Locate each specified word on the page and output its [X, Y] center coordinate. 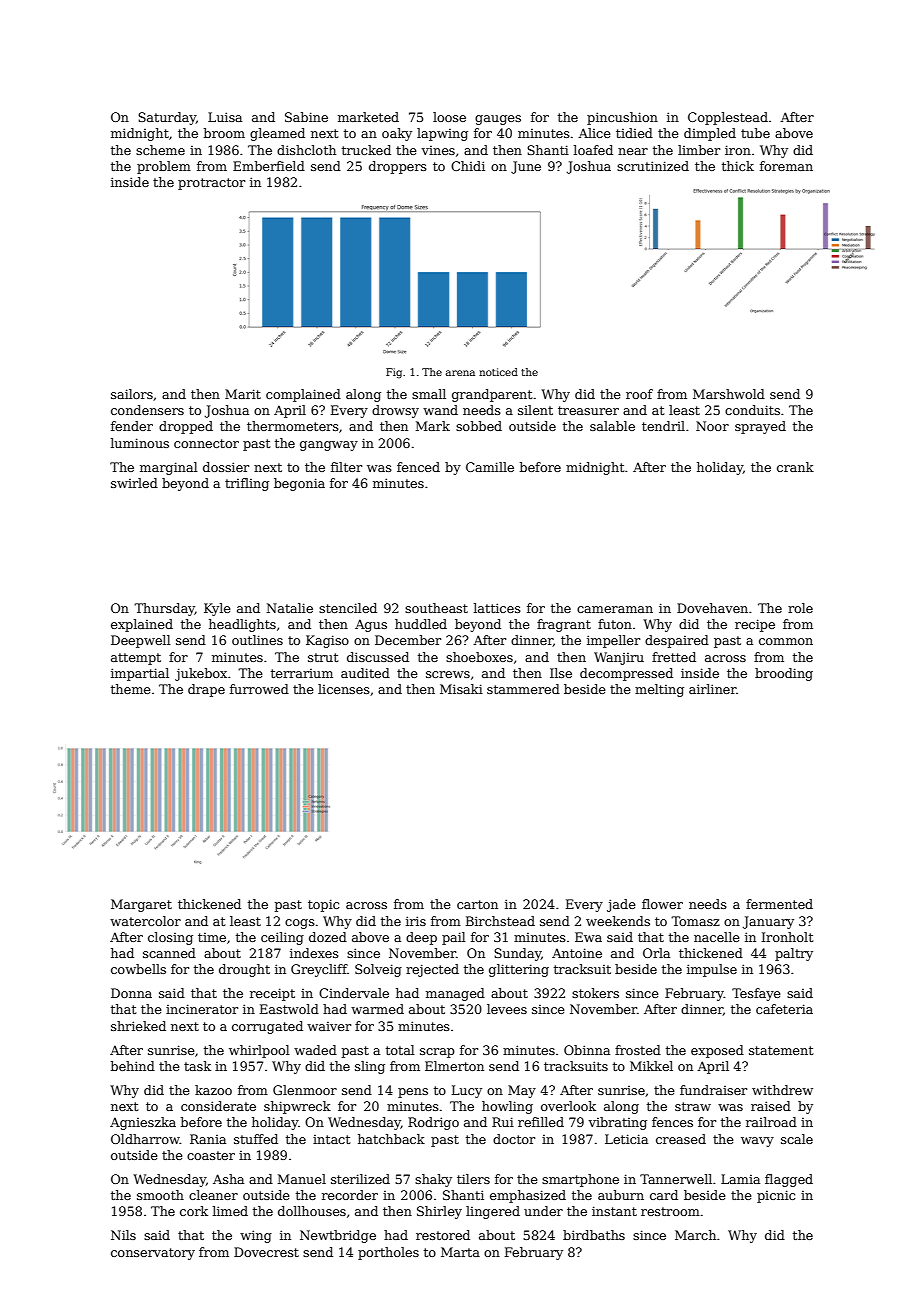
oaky [397, 134]
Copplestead [728, 118]
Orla [656, 953]
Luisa [225, 117]
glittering [519, 970]
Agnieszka [143, 1123]
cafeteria [784, 1009]
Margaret [141, 905]
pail [454, 938]
